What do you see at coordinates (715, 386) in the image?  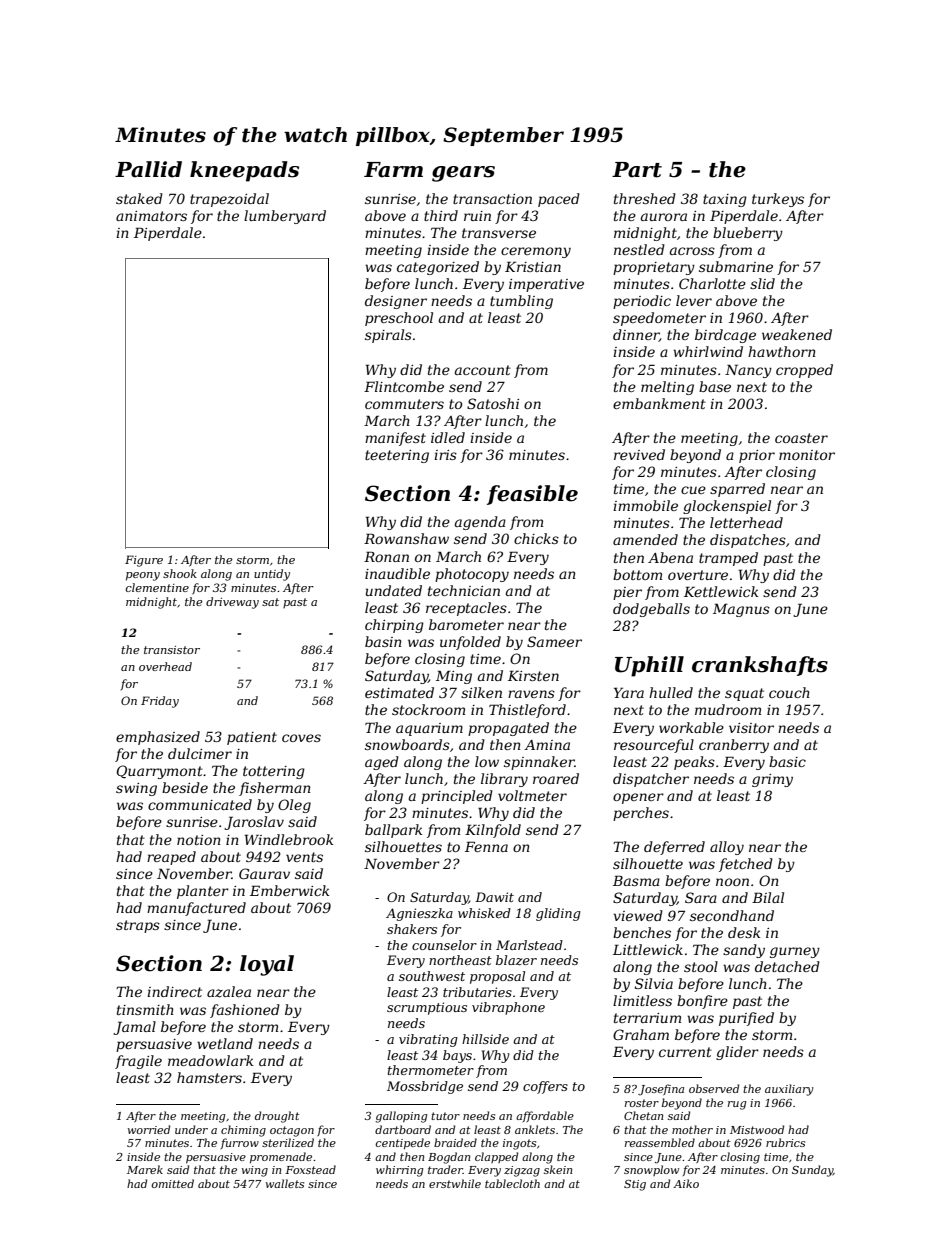 I see `base` at bounding box center [715, 386].
